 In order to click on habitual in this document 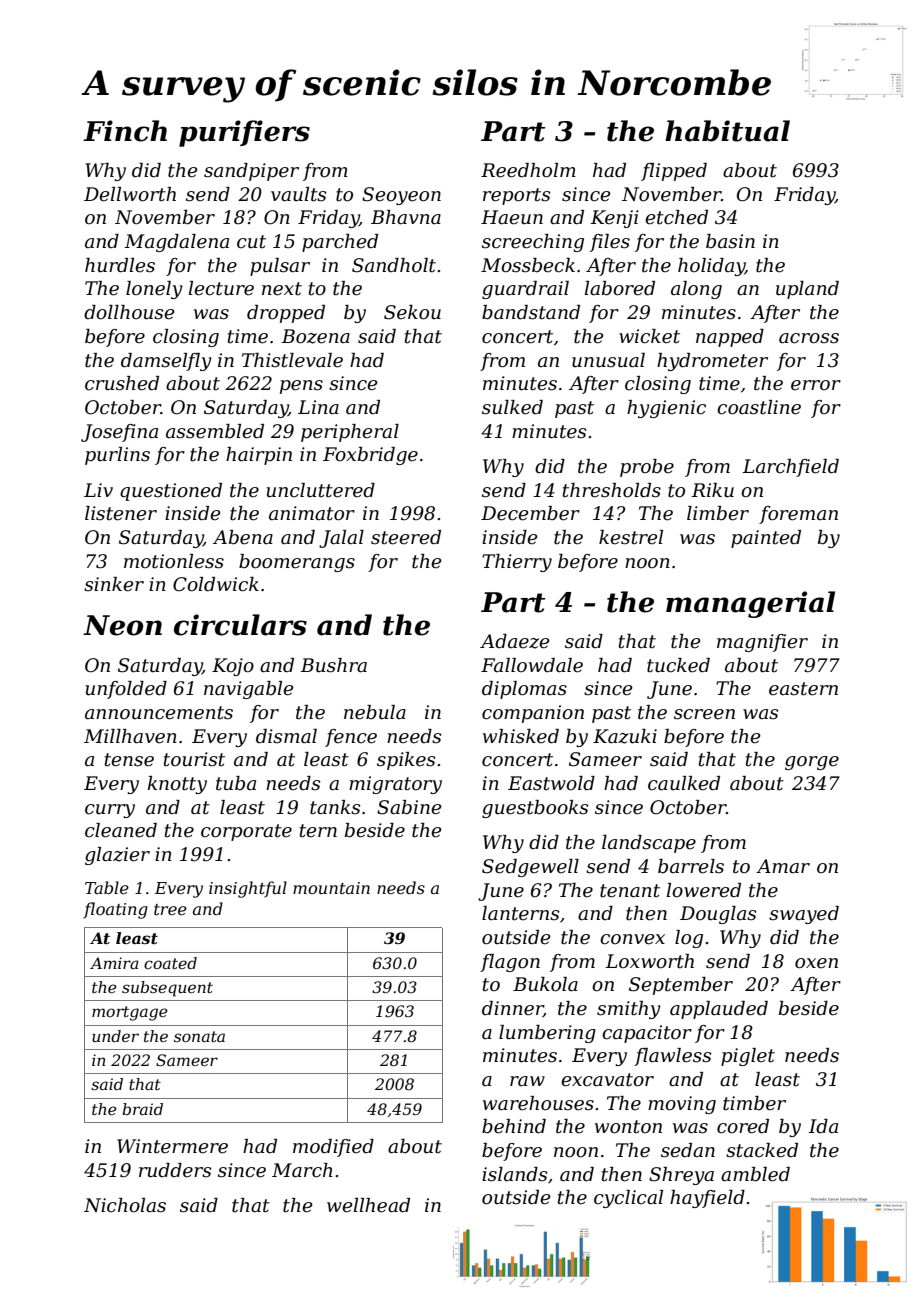, I will do `click(727, 131)`.
